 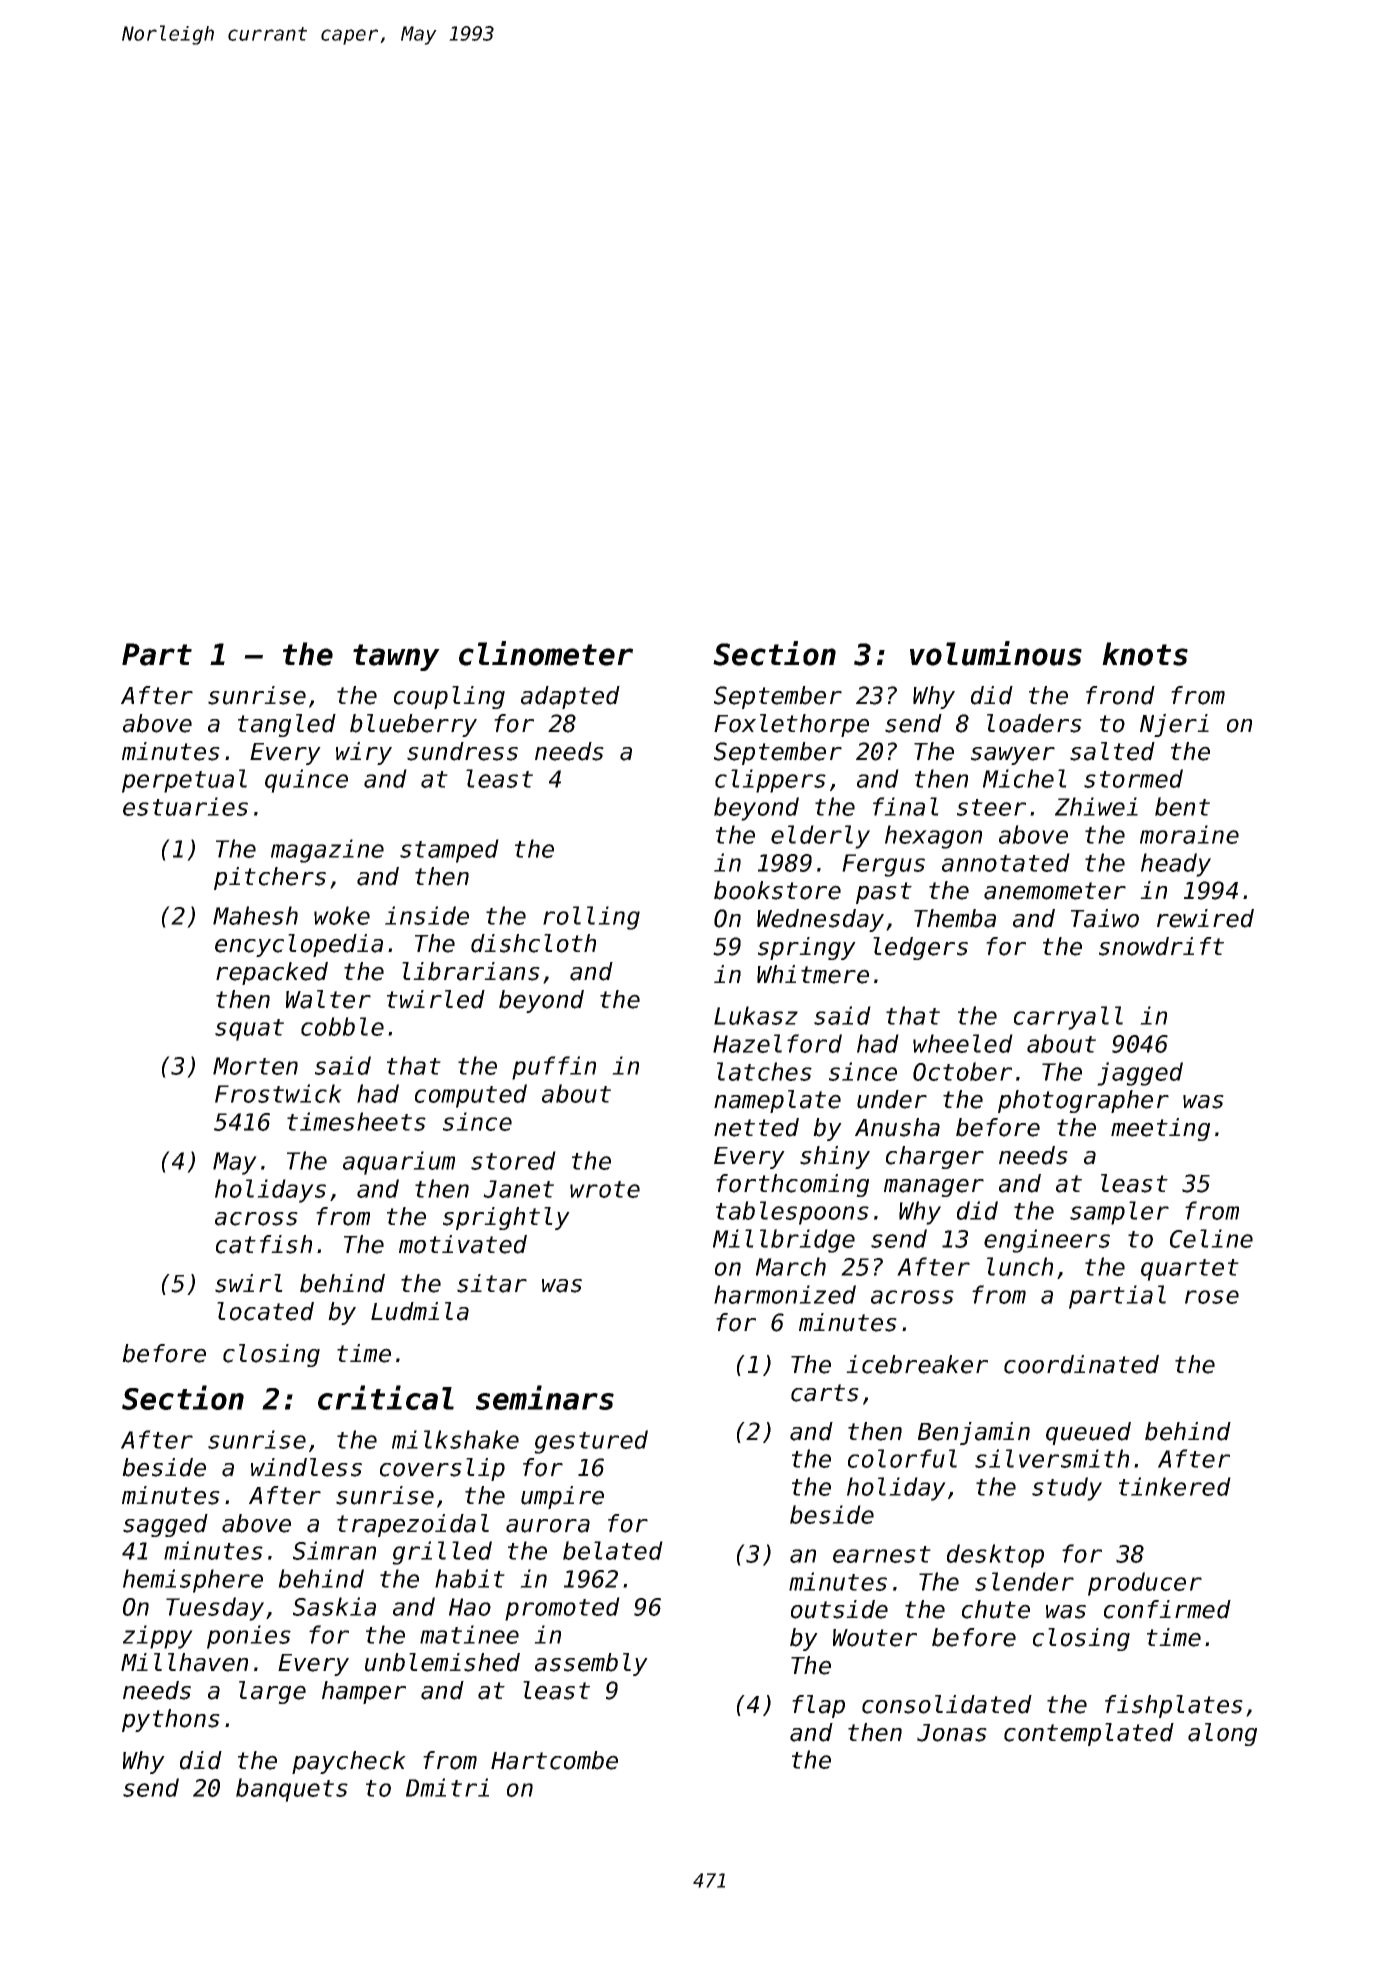 I want to click on meeting, so click(x=1160, y=1129).
